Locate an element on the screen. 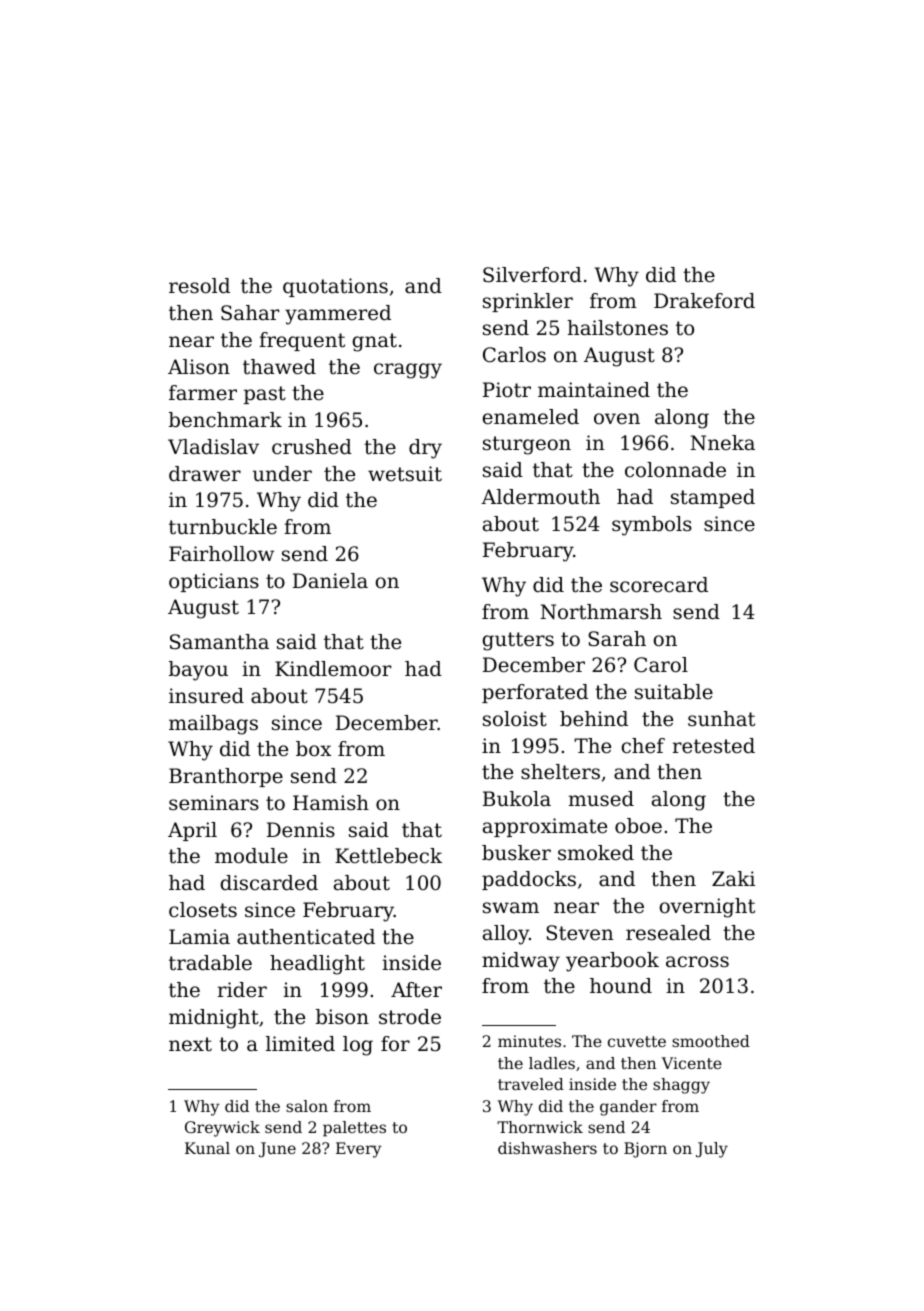  Carol is located at coordinates (661, 665).
